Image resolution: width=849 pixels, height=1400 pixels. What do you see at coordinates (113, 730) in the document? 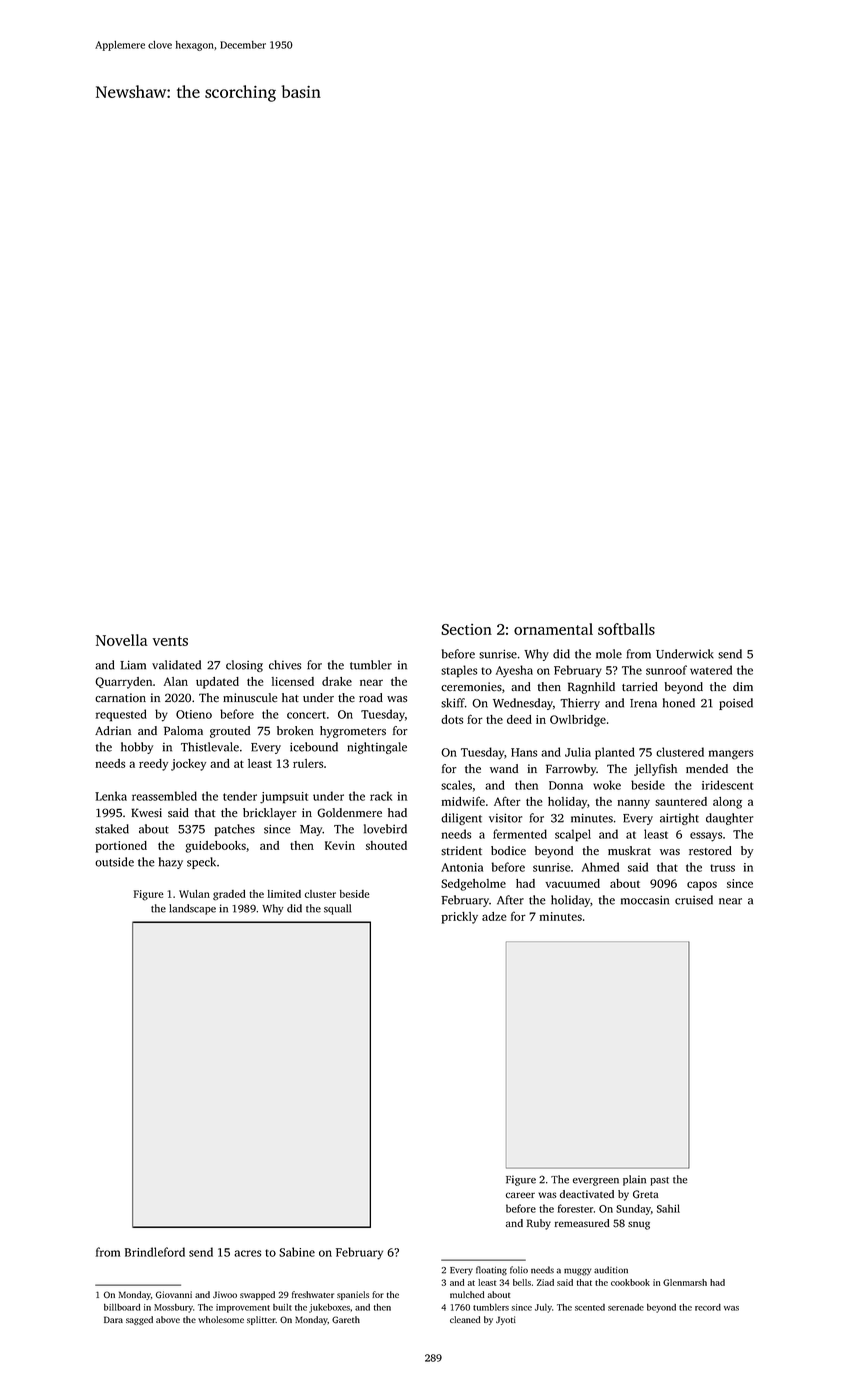
I see `Adrian` at bounding box center [113, 730].
